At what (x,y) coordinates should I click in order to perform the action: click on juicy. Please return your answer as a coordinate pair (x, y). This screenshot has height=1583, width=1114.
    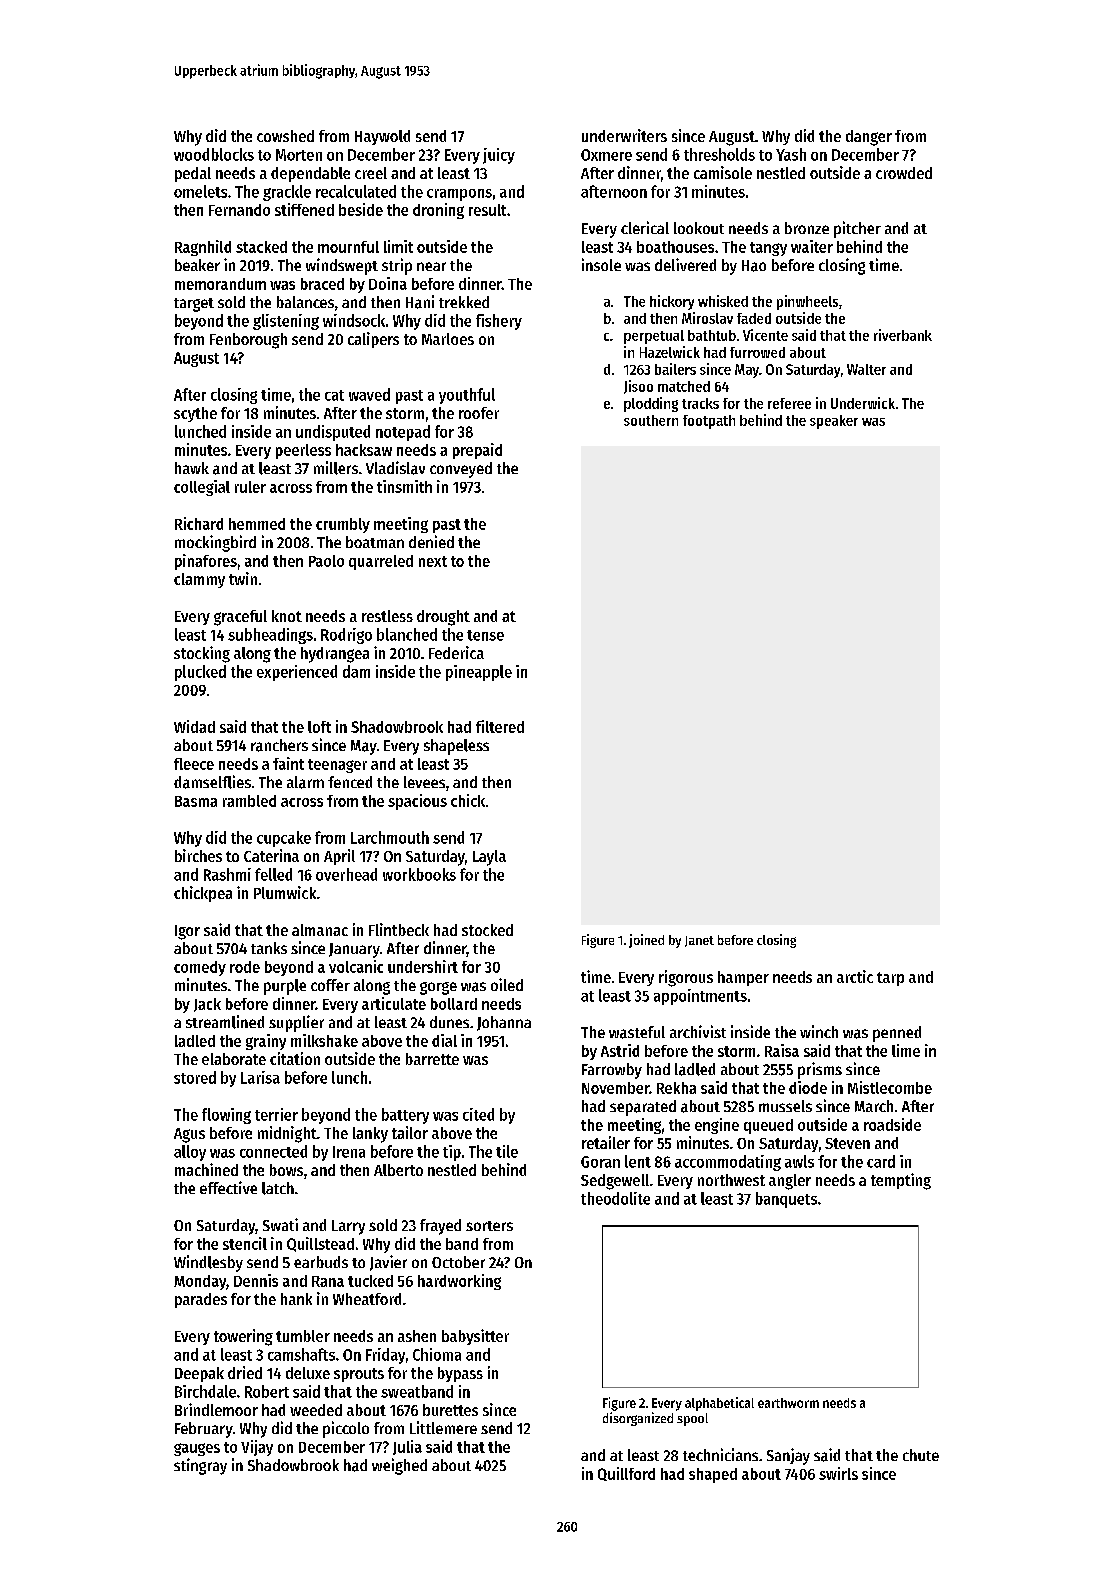
    Looking at the image, I should click on (499, 156).
